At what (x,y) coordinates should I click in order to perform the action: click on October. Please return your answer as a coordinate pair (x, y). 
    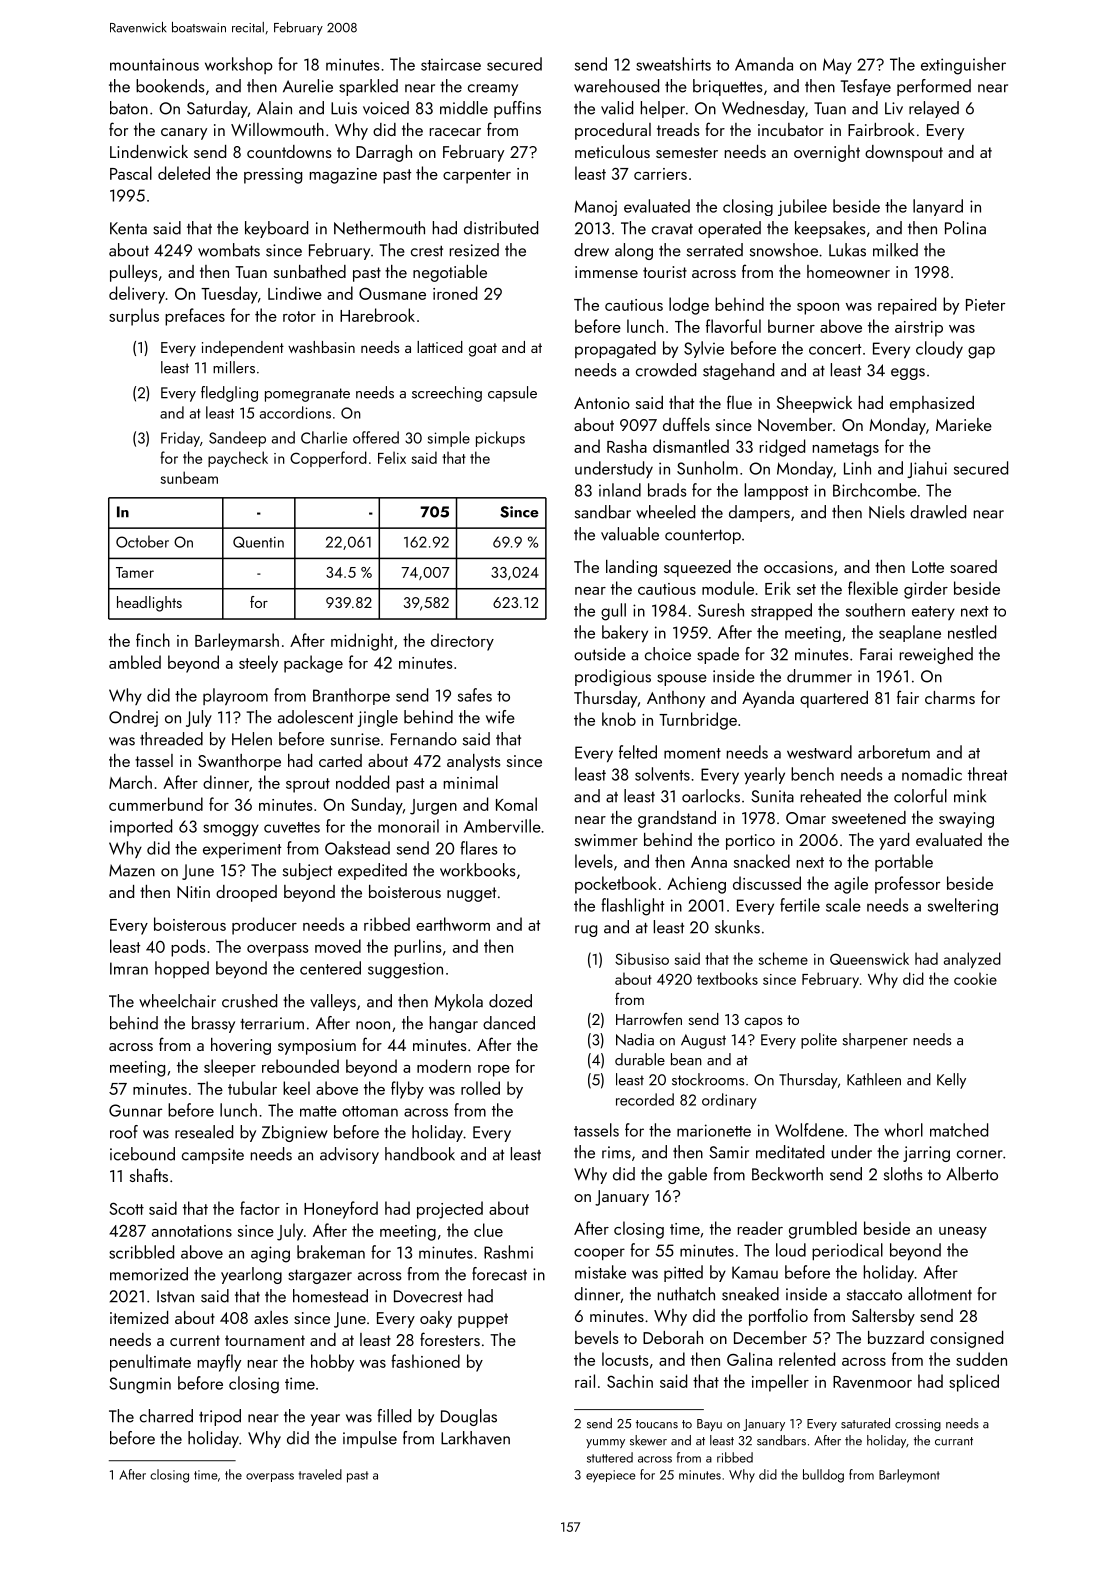
    Looking at the image, I should click on (142, 541).
